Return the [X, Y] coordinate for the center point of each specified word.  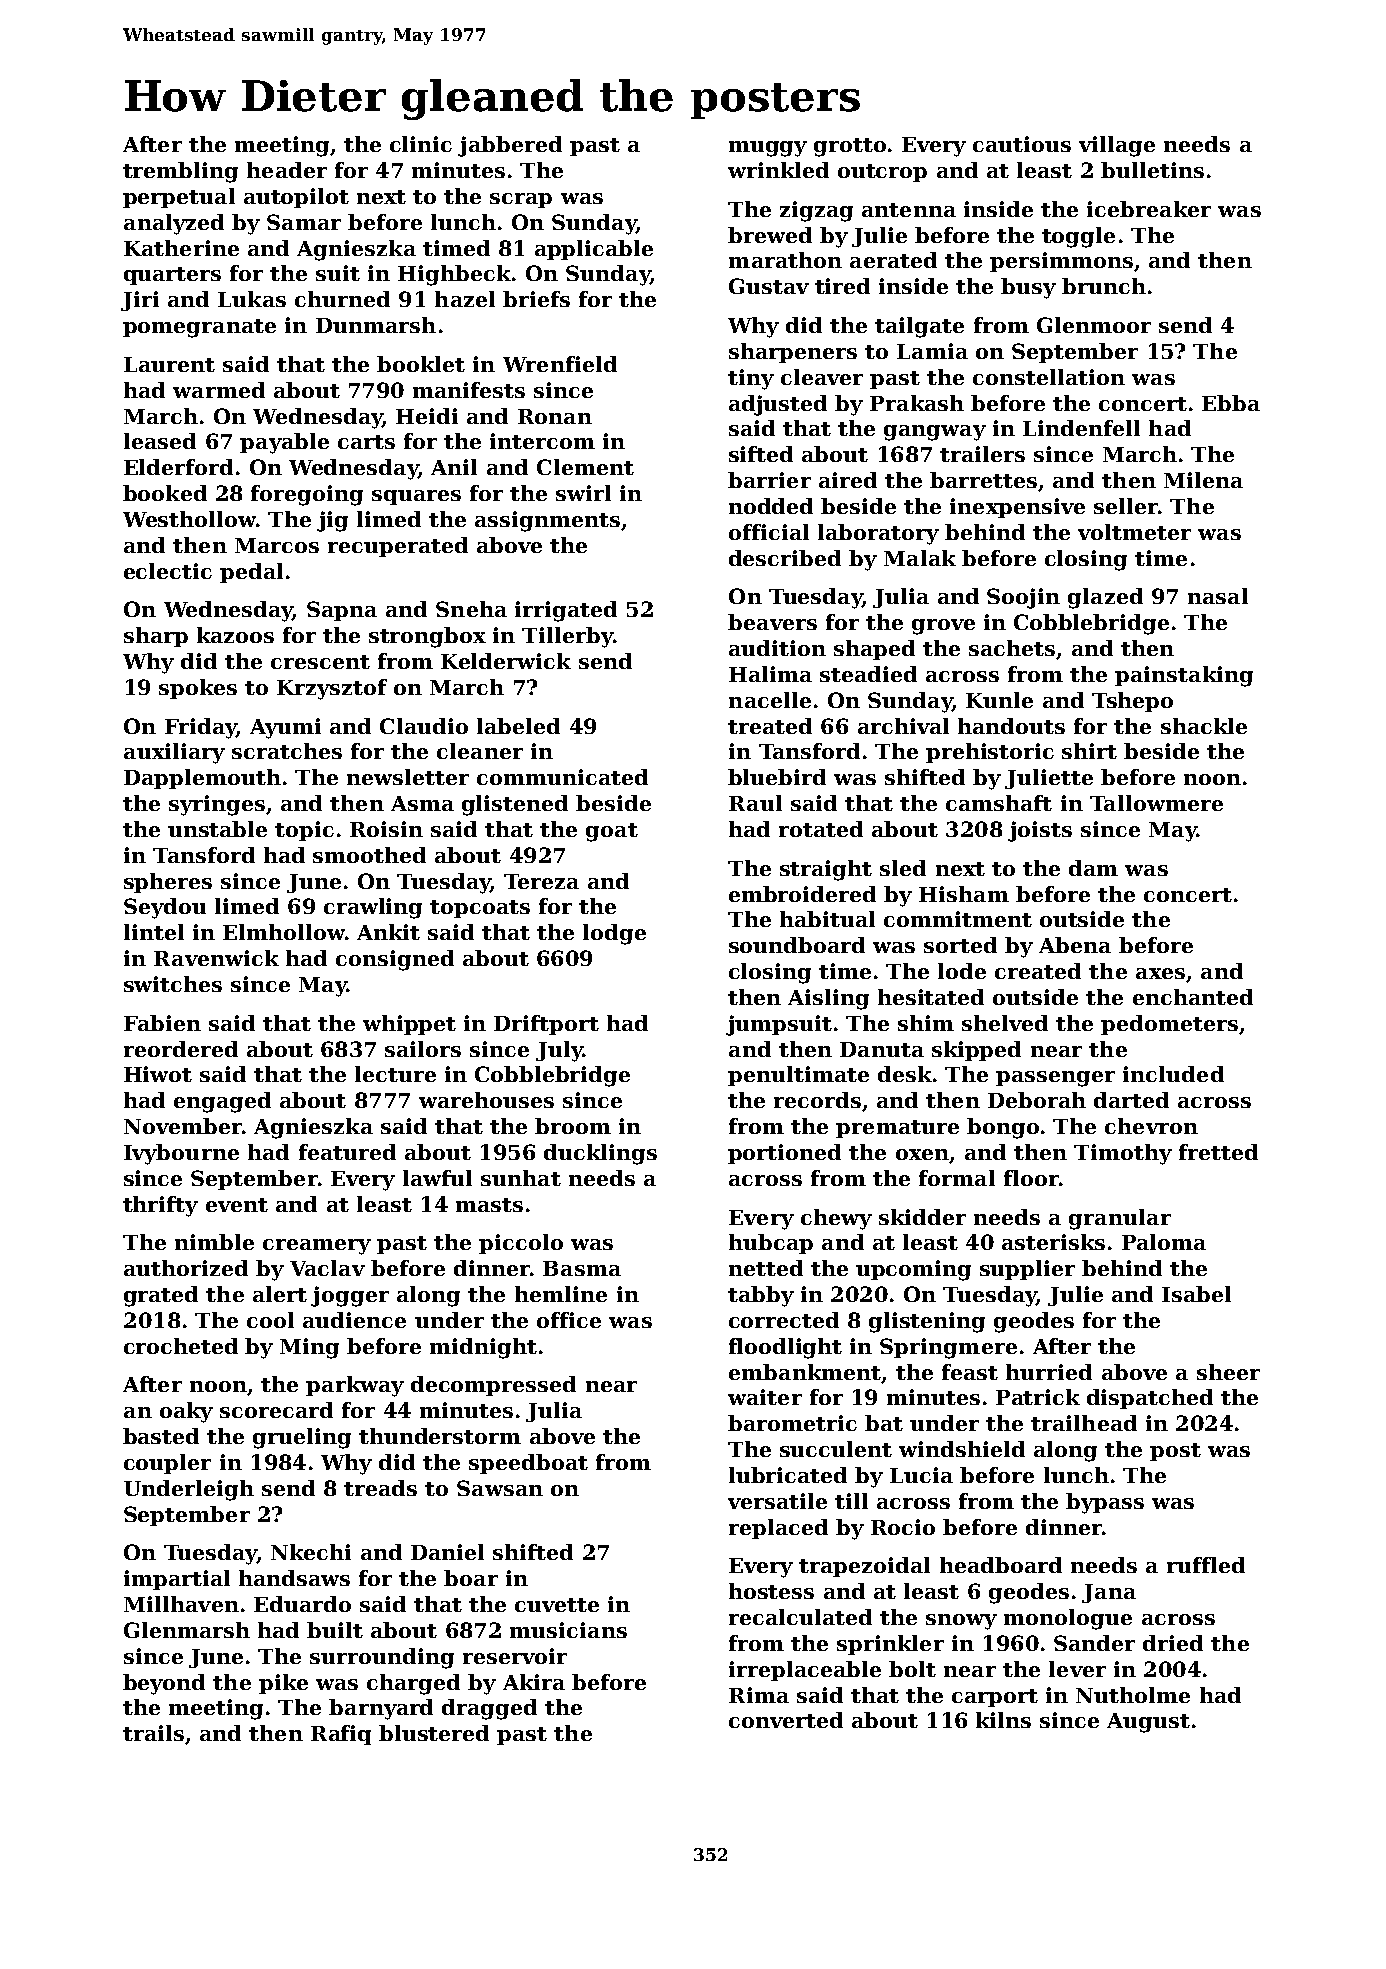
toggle [1078, 237]
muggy [768, 149]
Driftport [546, 1025]
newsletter [408, 777]
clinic [421, 144]
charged [413, 1684]
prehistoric [990, 753]
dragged [489, 1709]
